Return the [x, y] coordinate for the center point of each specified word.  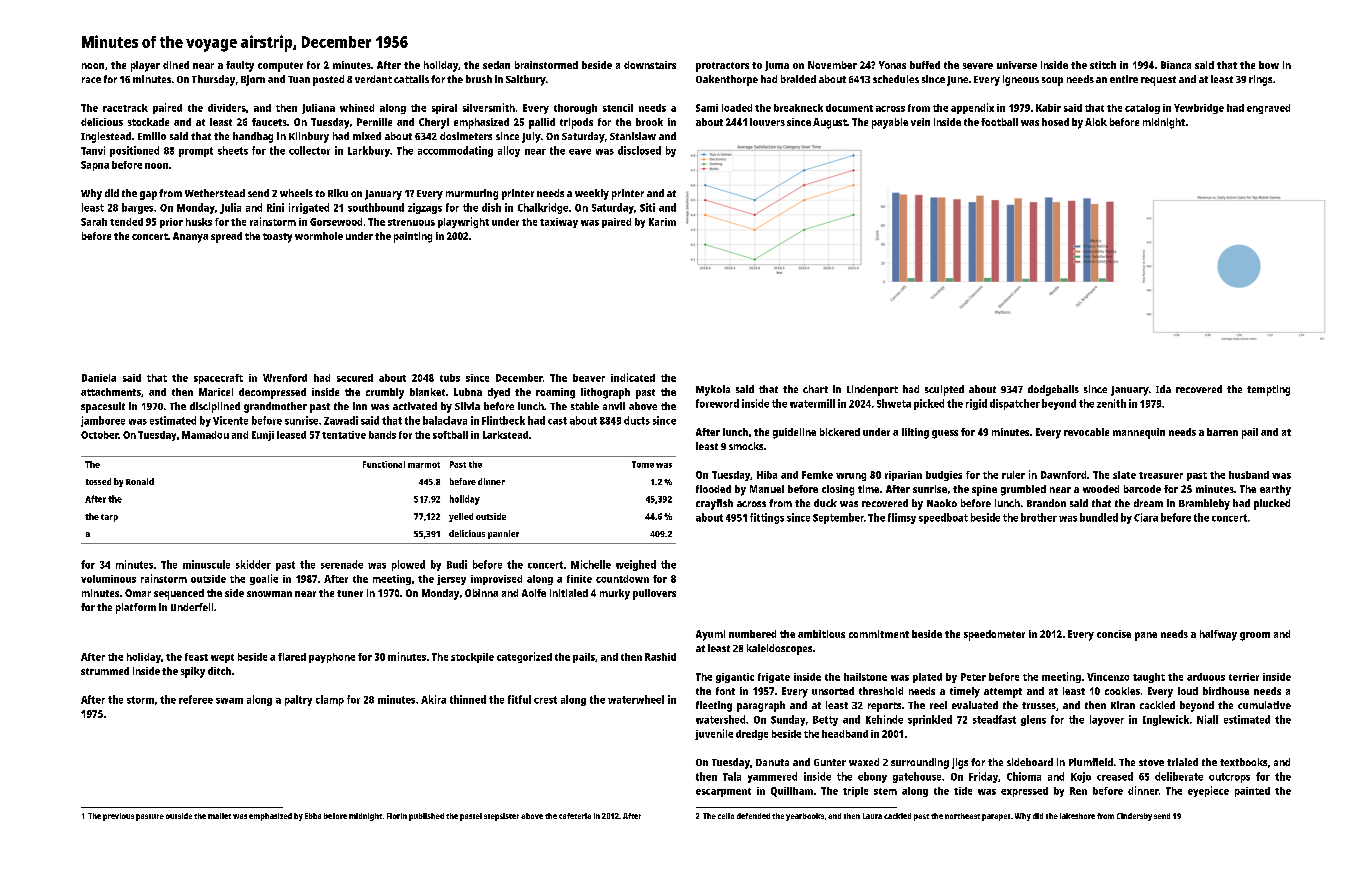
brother [1039, 517]
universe [1017, 65]
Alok [1096, 122]
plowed [408, 565]
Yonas [892, 65]
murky [615, 594]
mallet [219, 816]
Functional [384, 464]
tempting [1268, 390]
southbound [376, 207]
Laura [872, 816]
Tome [643, 464]
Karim [662, 222]
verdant [373, 79]
